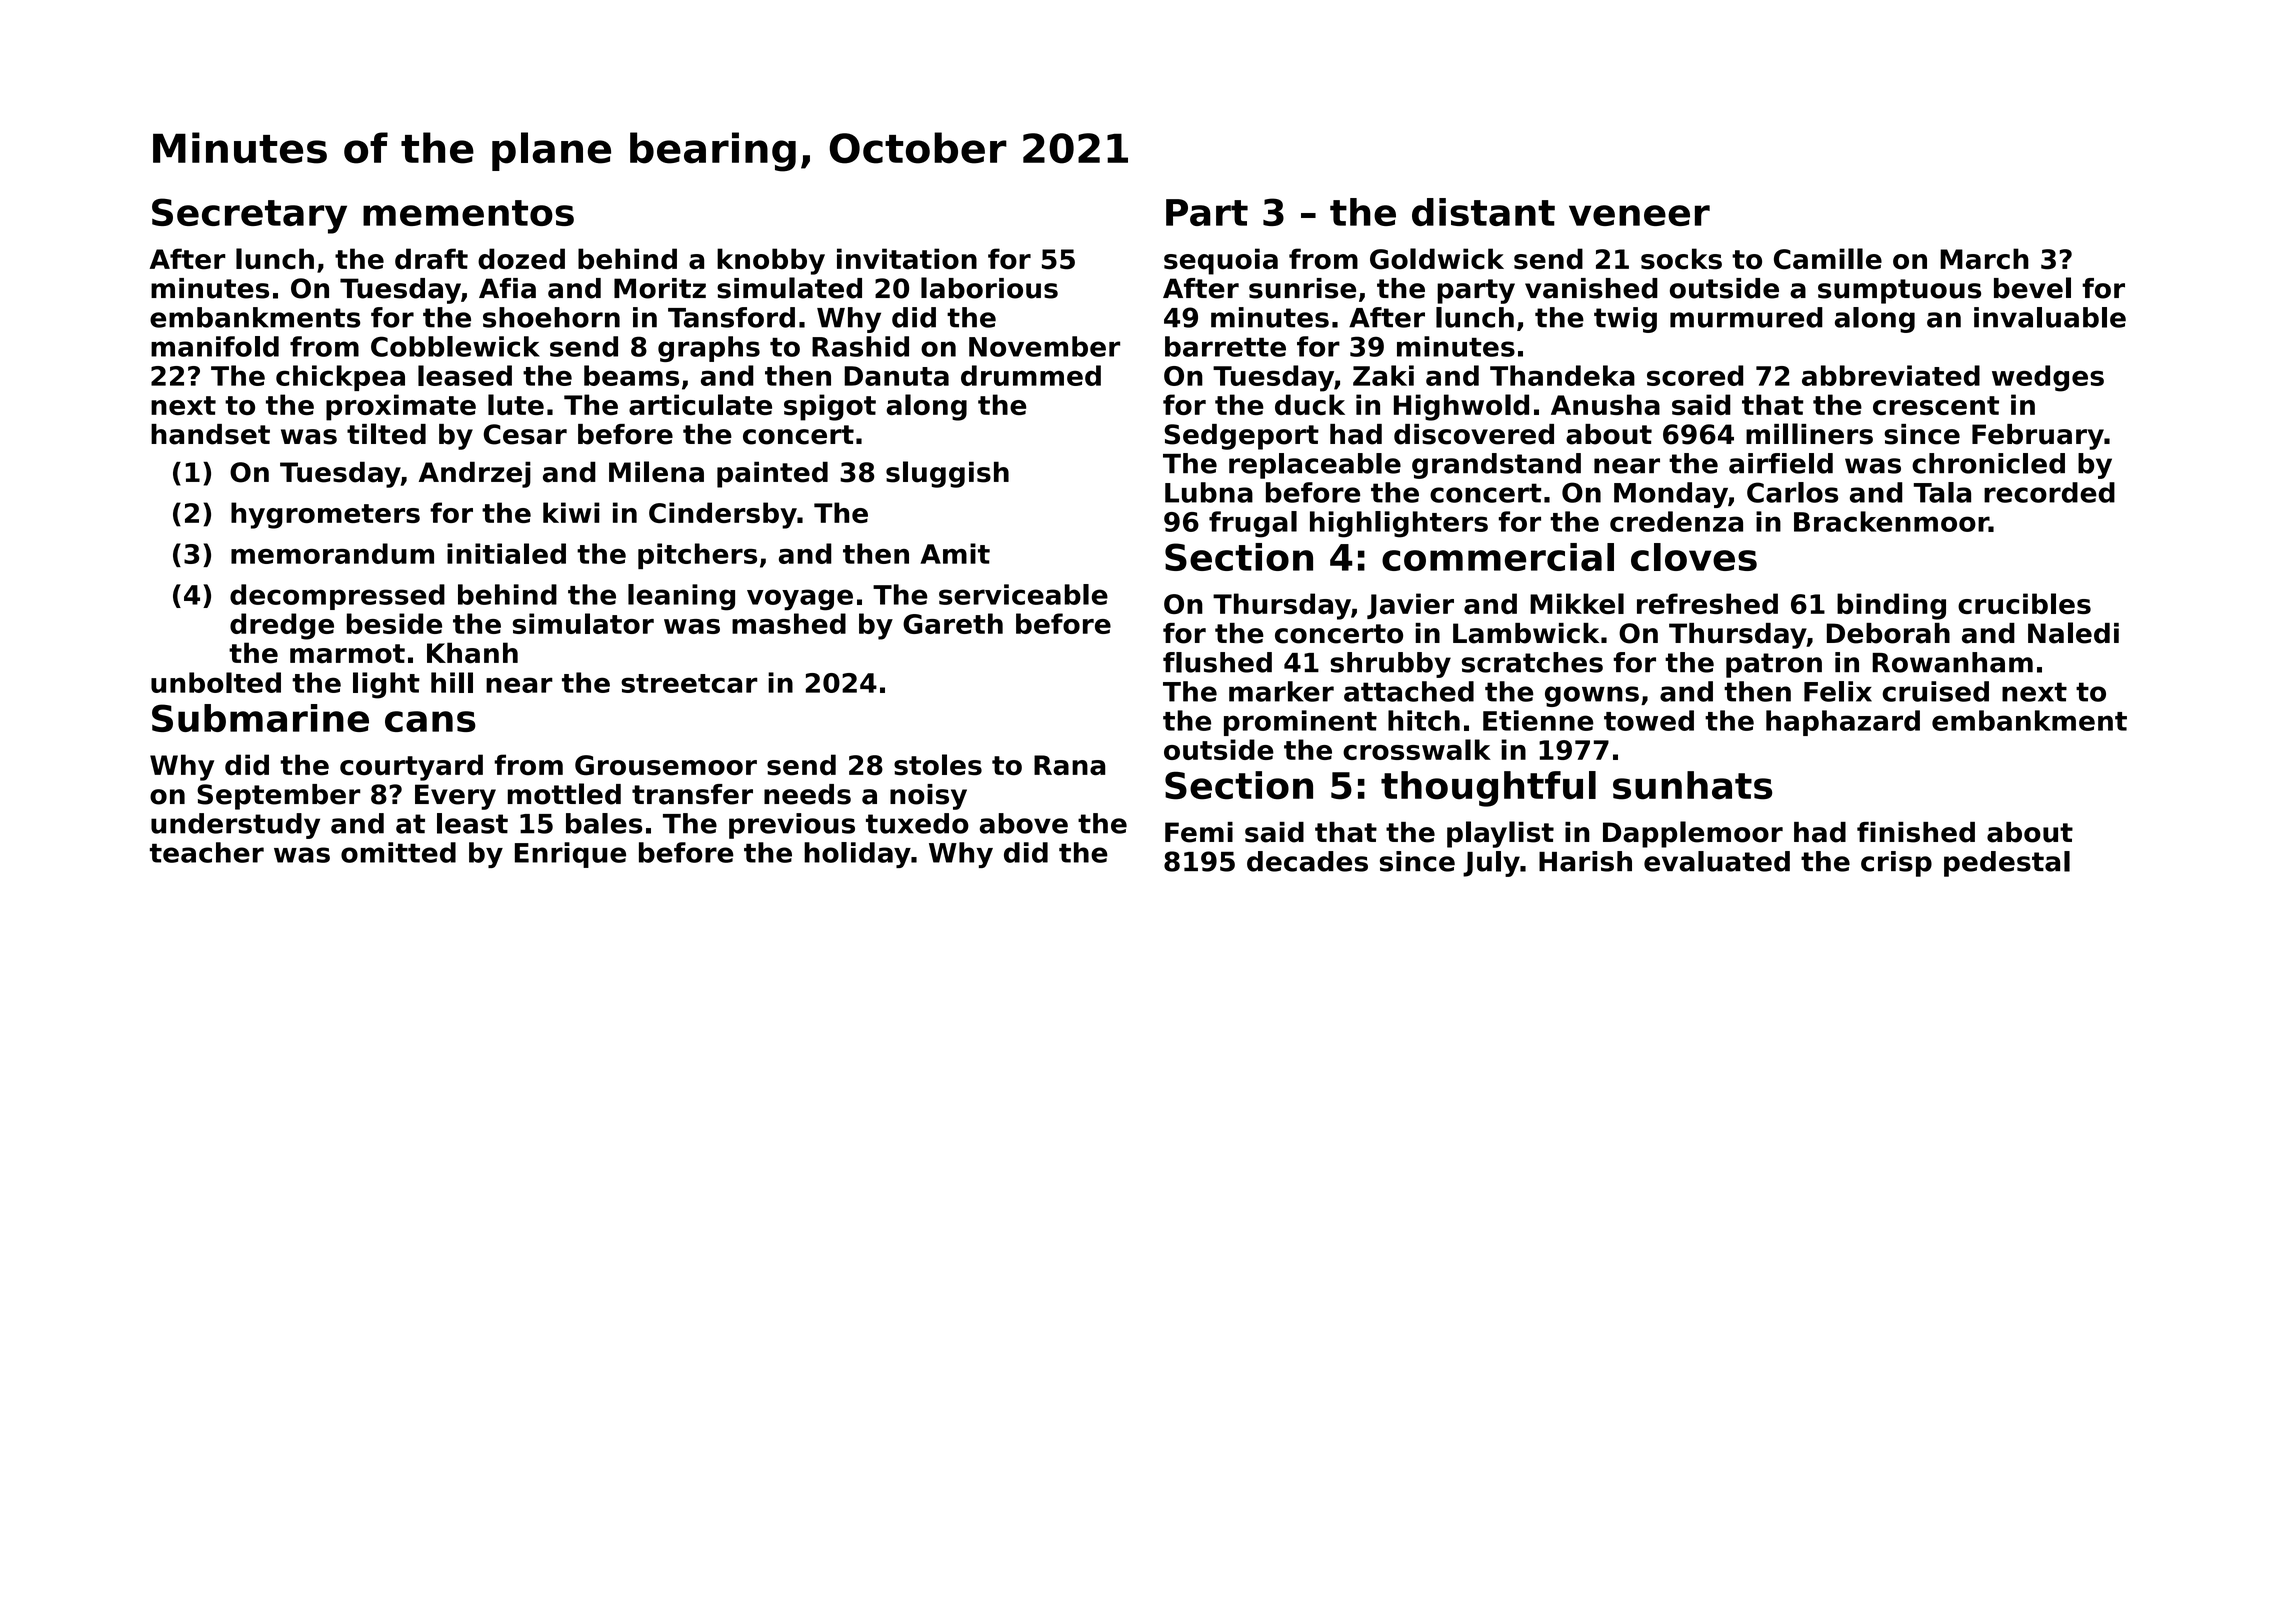 Image resolution: width=2292 pixels, height=1620 pixels. What do you see at coordinates (1681, 259) in the document?
I see `socks` at bounding box center [1681, 259].
